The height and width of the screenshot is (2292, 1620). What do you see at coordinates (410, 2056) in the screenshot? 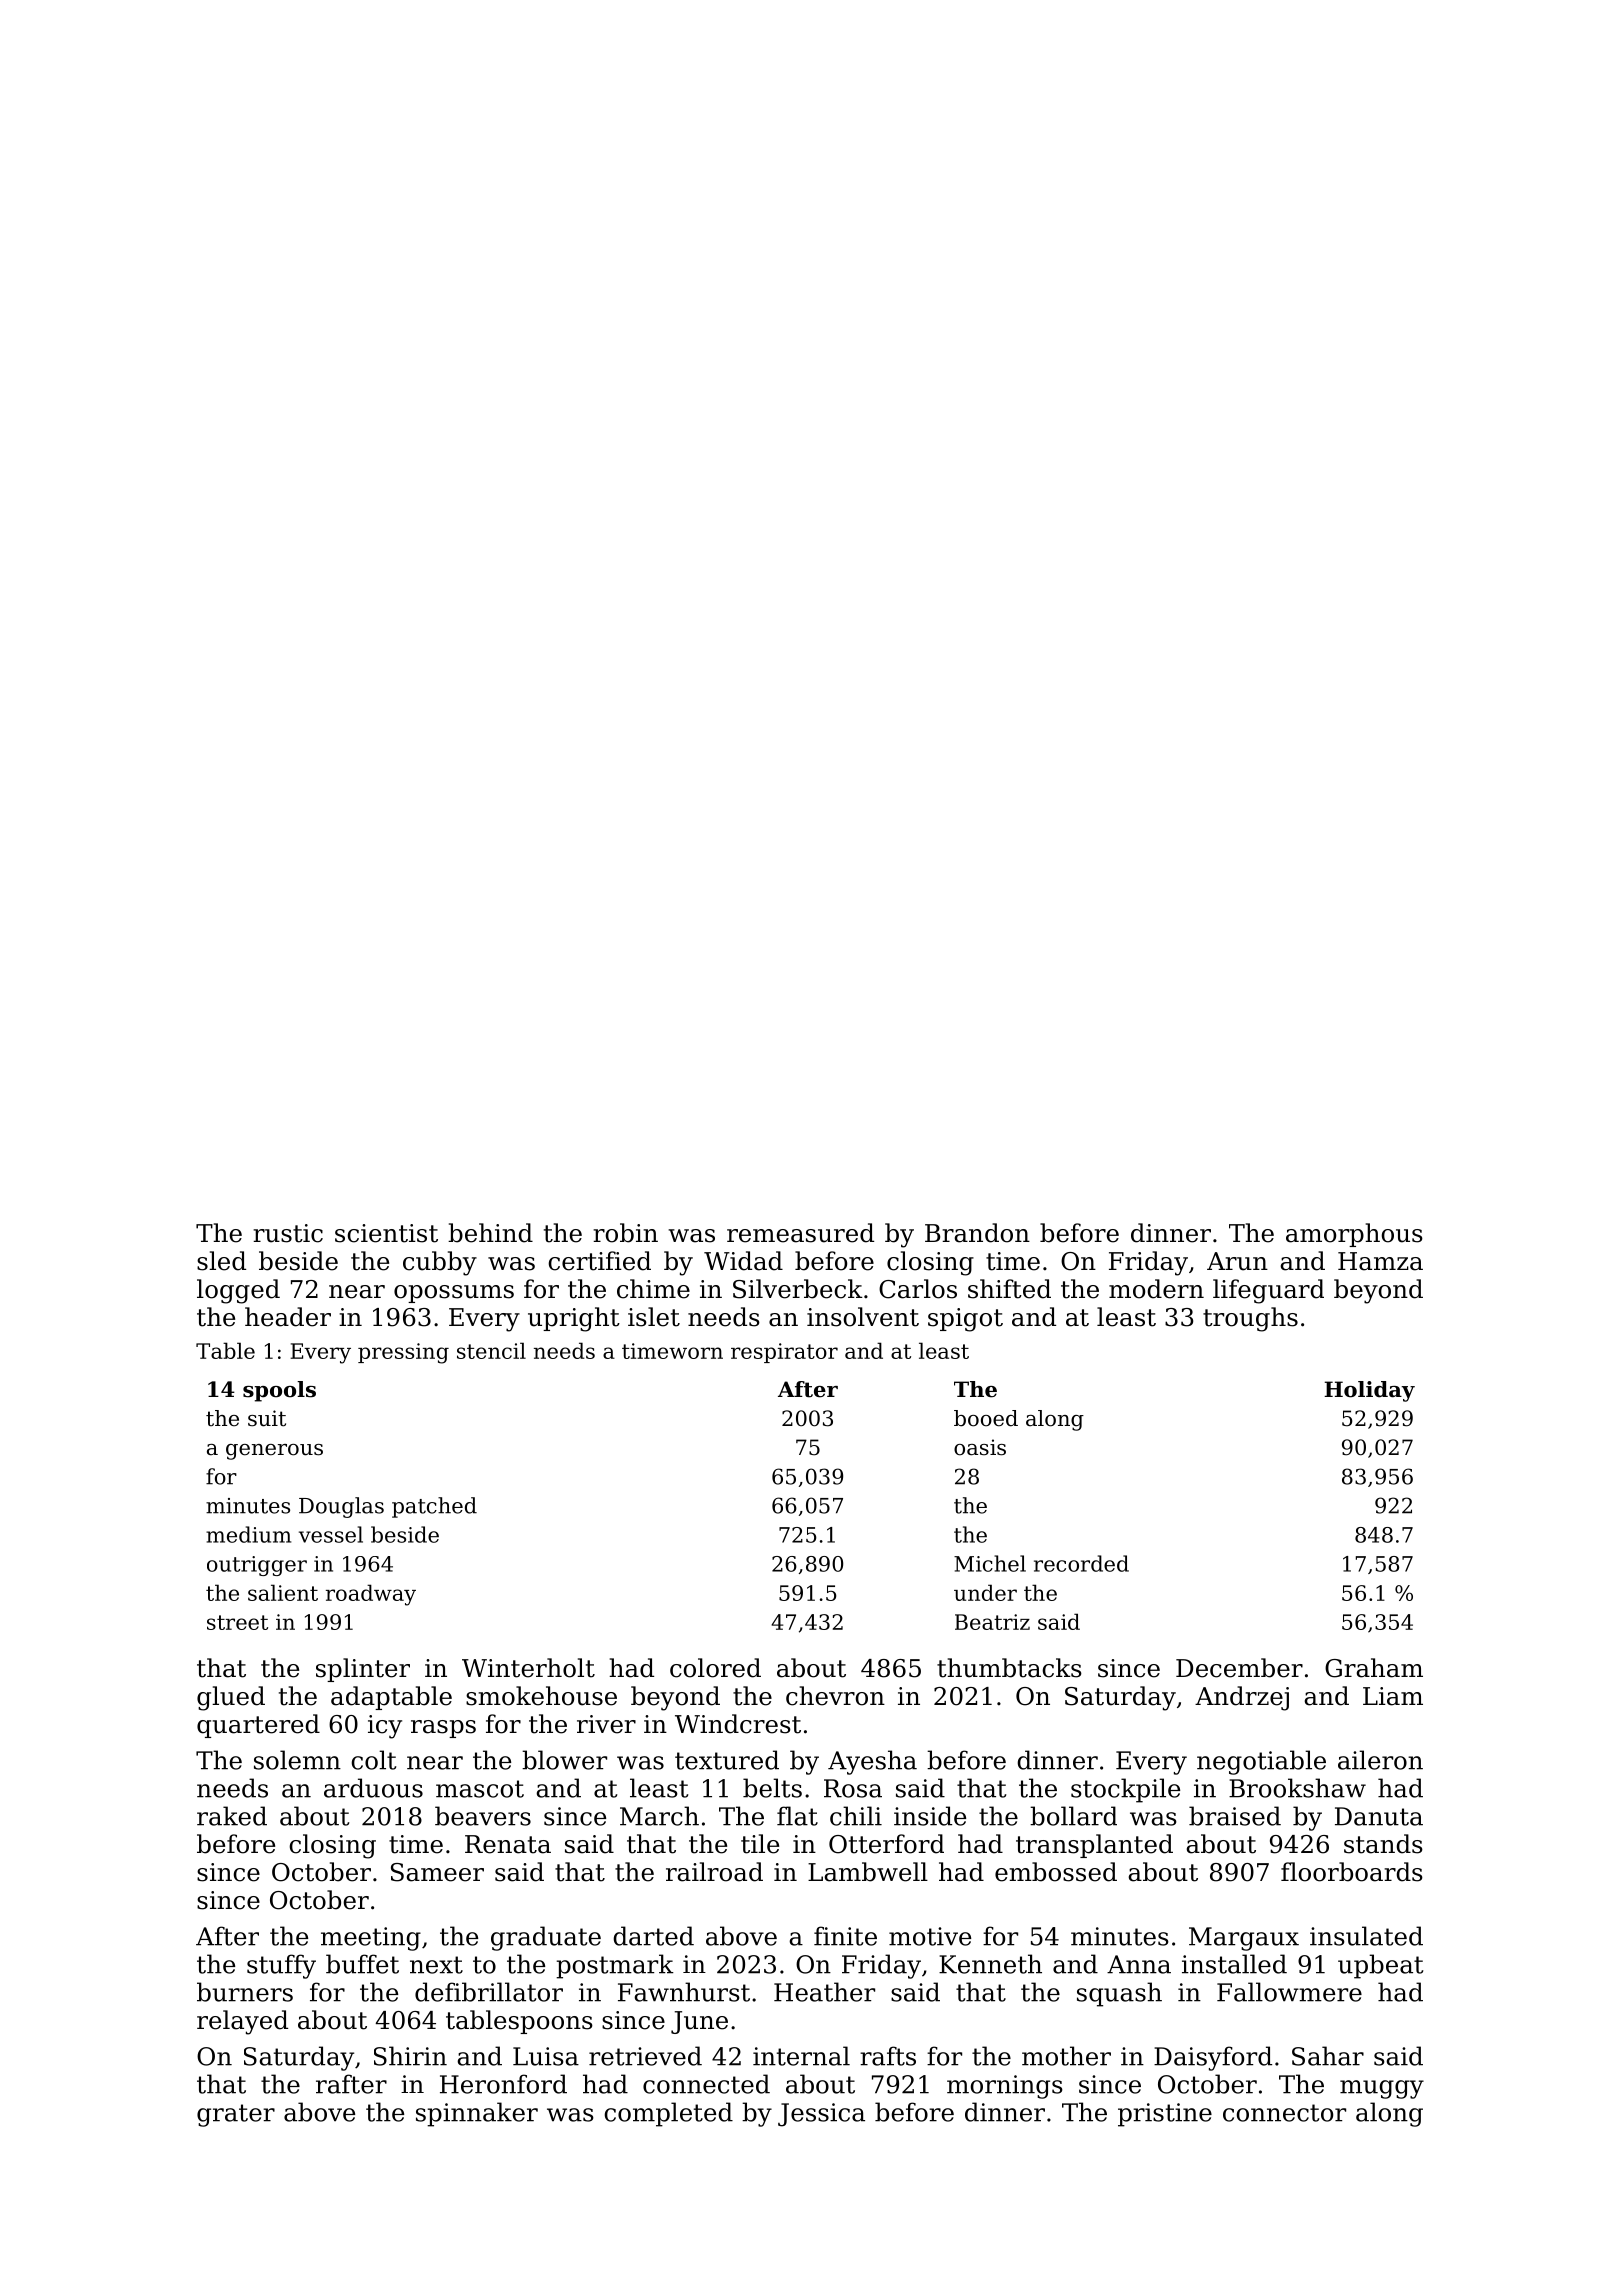
I see `Shirin` at bounding box center [410, 2056].
